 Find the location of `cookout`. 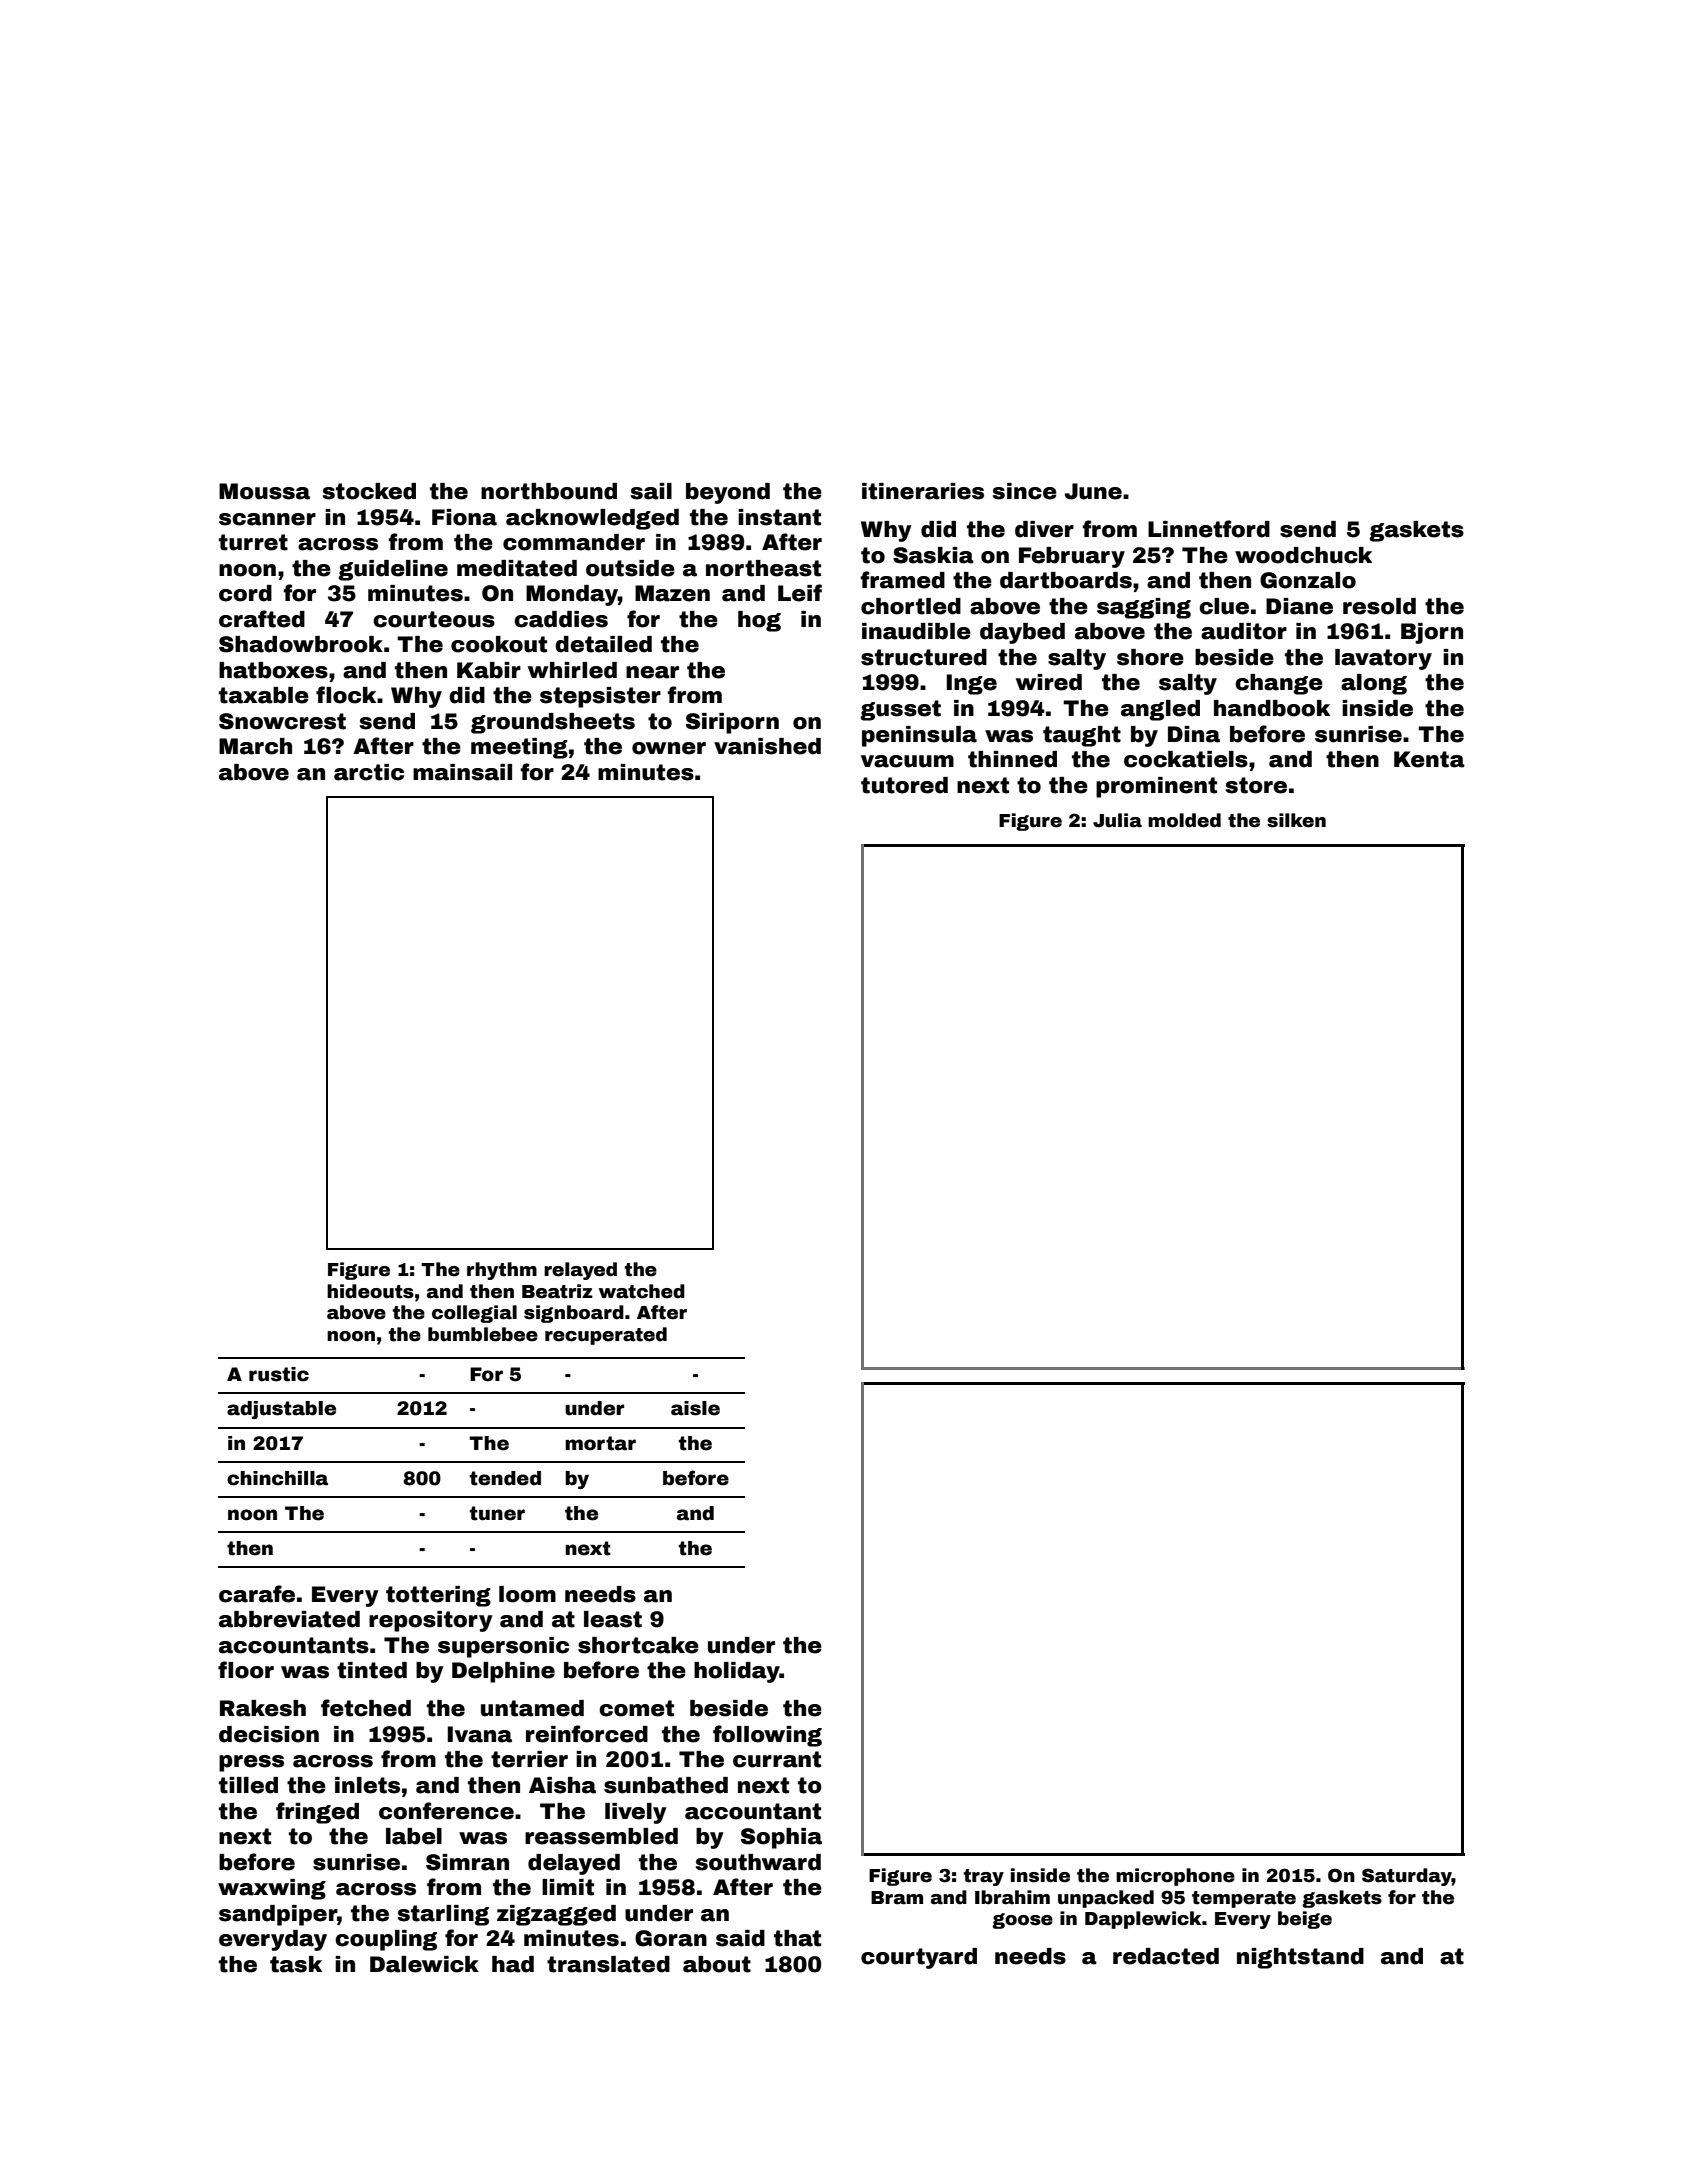

cookout is located at coordinates (499, 644).
